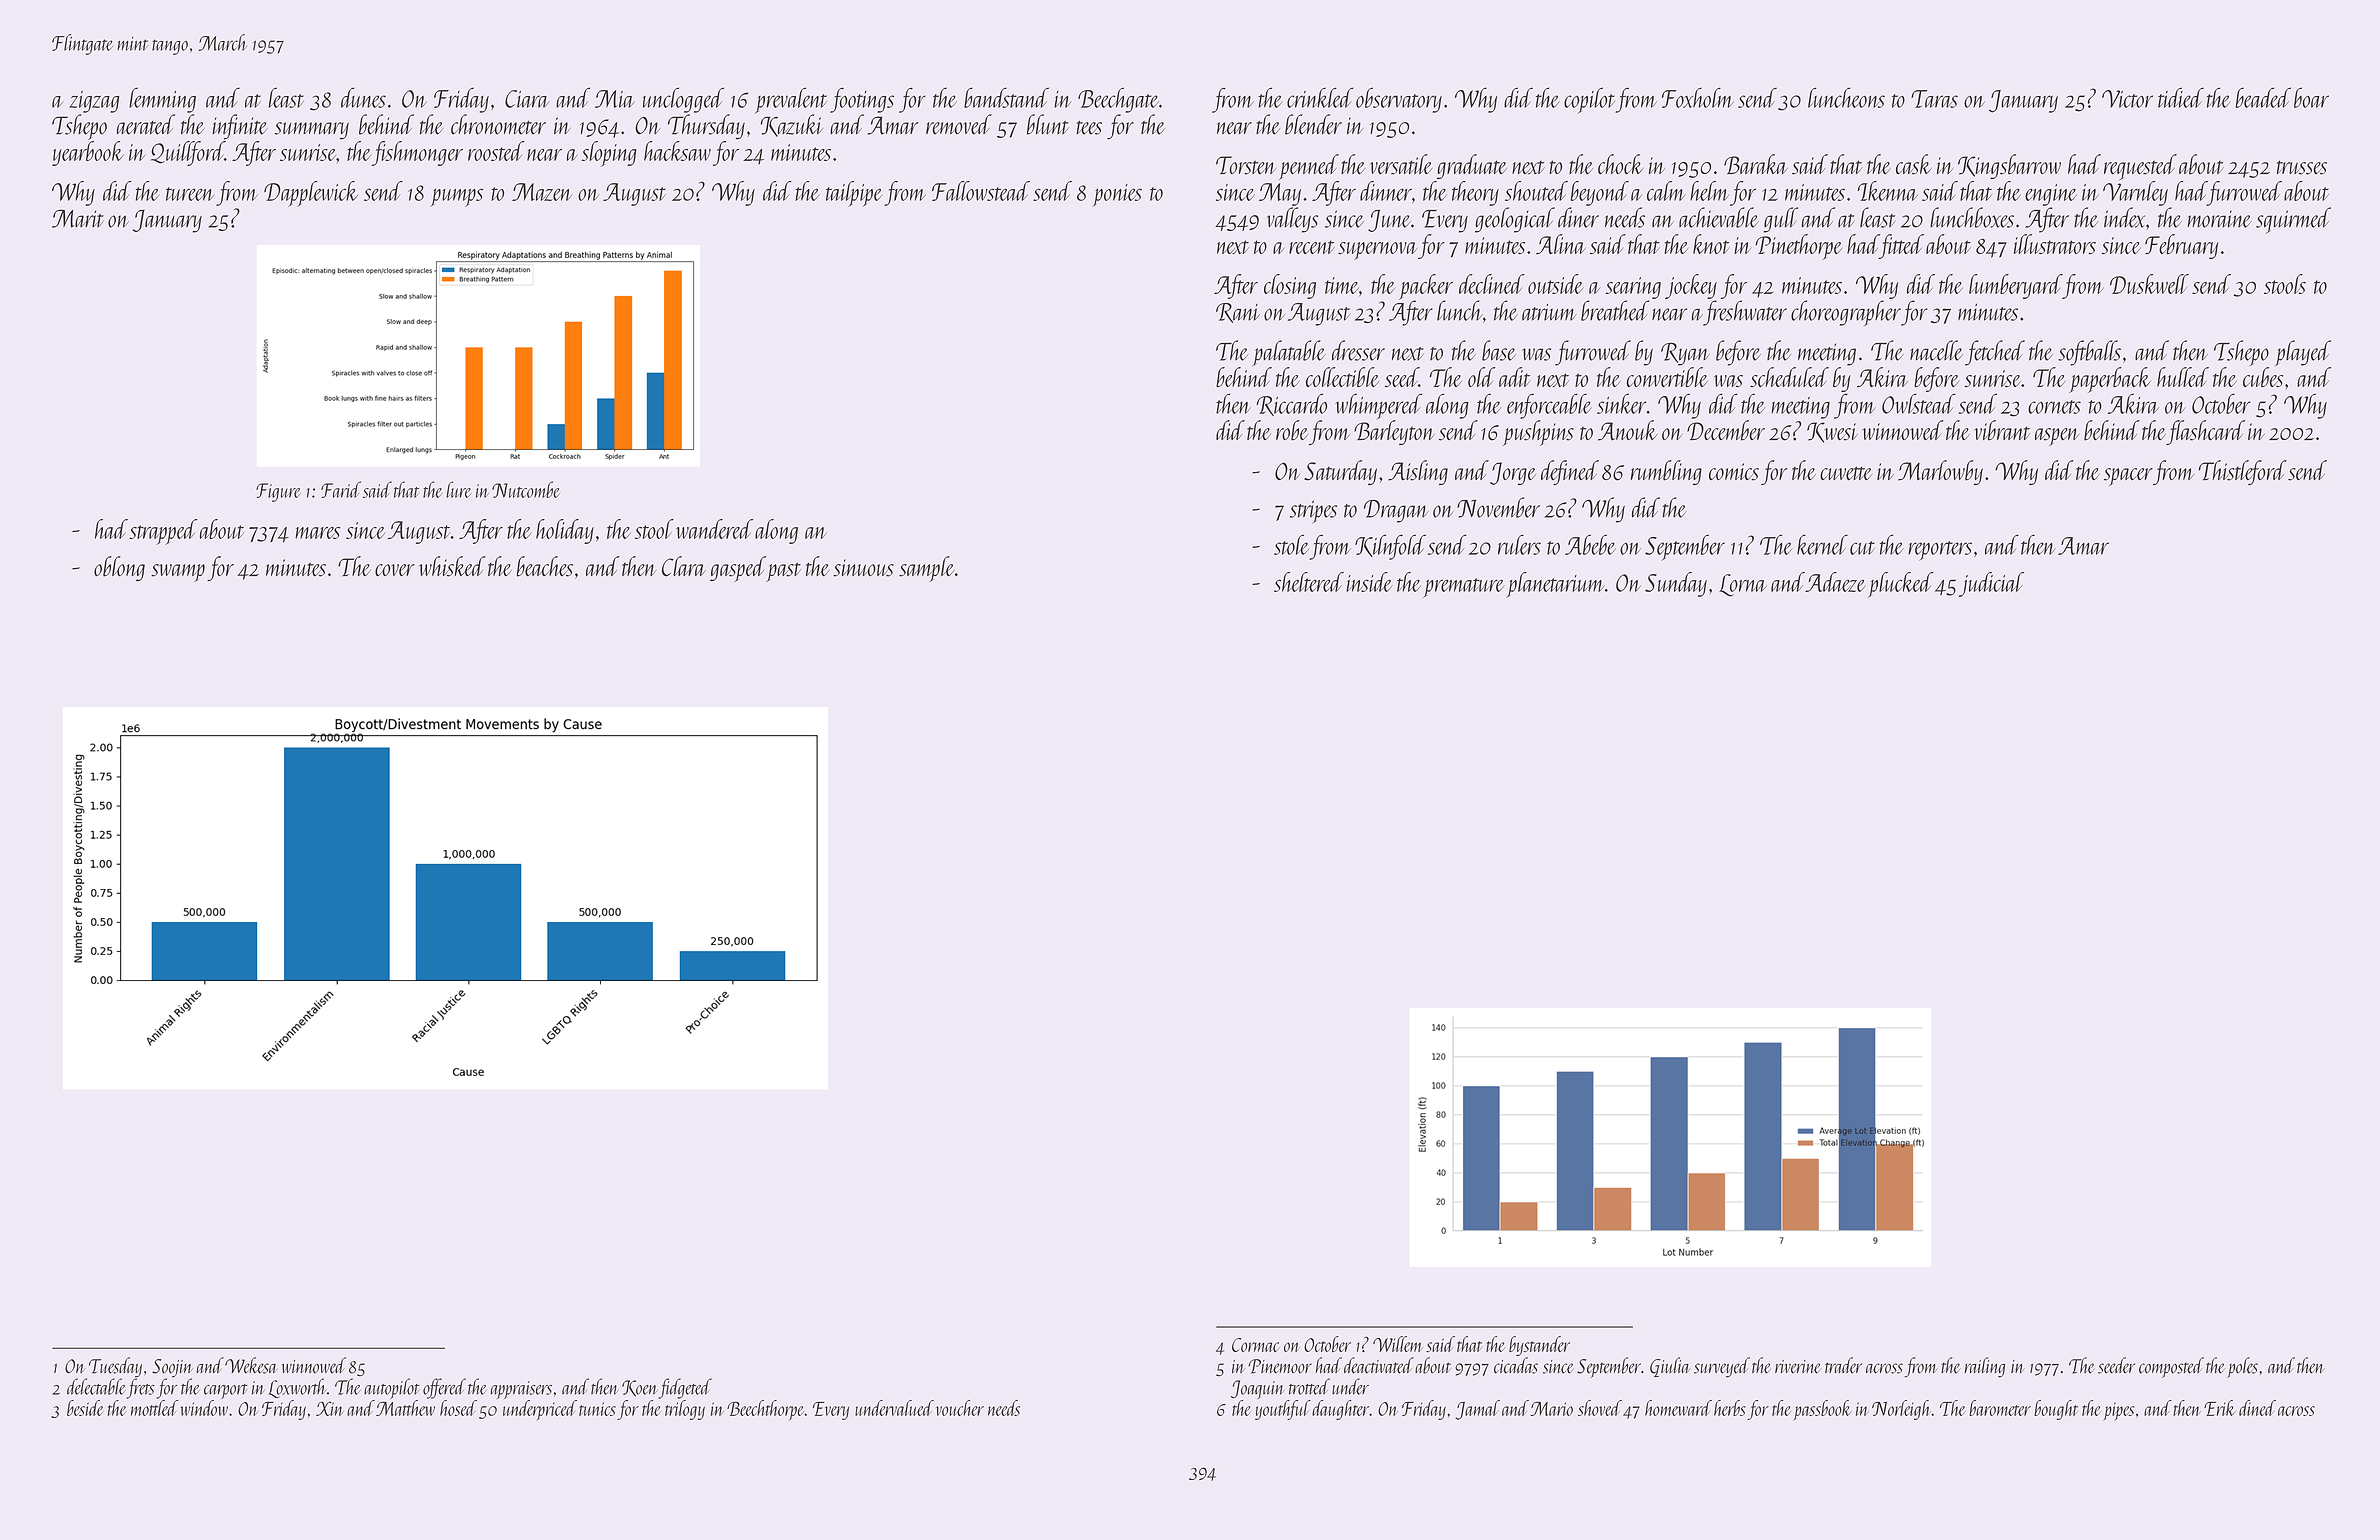 Image resolution: width=2380 pixels, height=1540 pixels. Describe the element at coordinates (2127, 99) in the image. I see `Victor` at that location.
